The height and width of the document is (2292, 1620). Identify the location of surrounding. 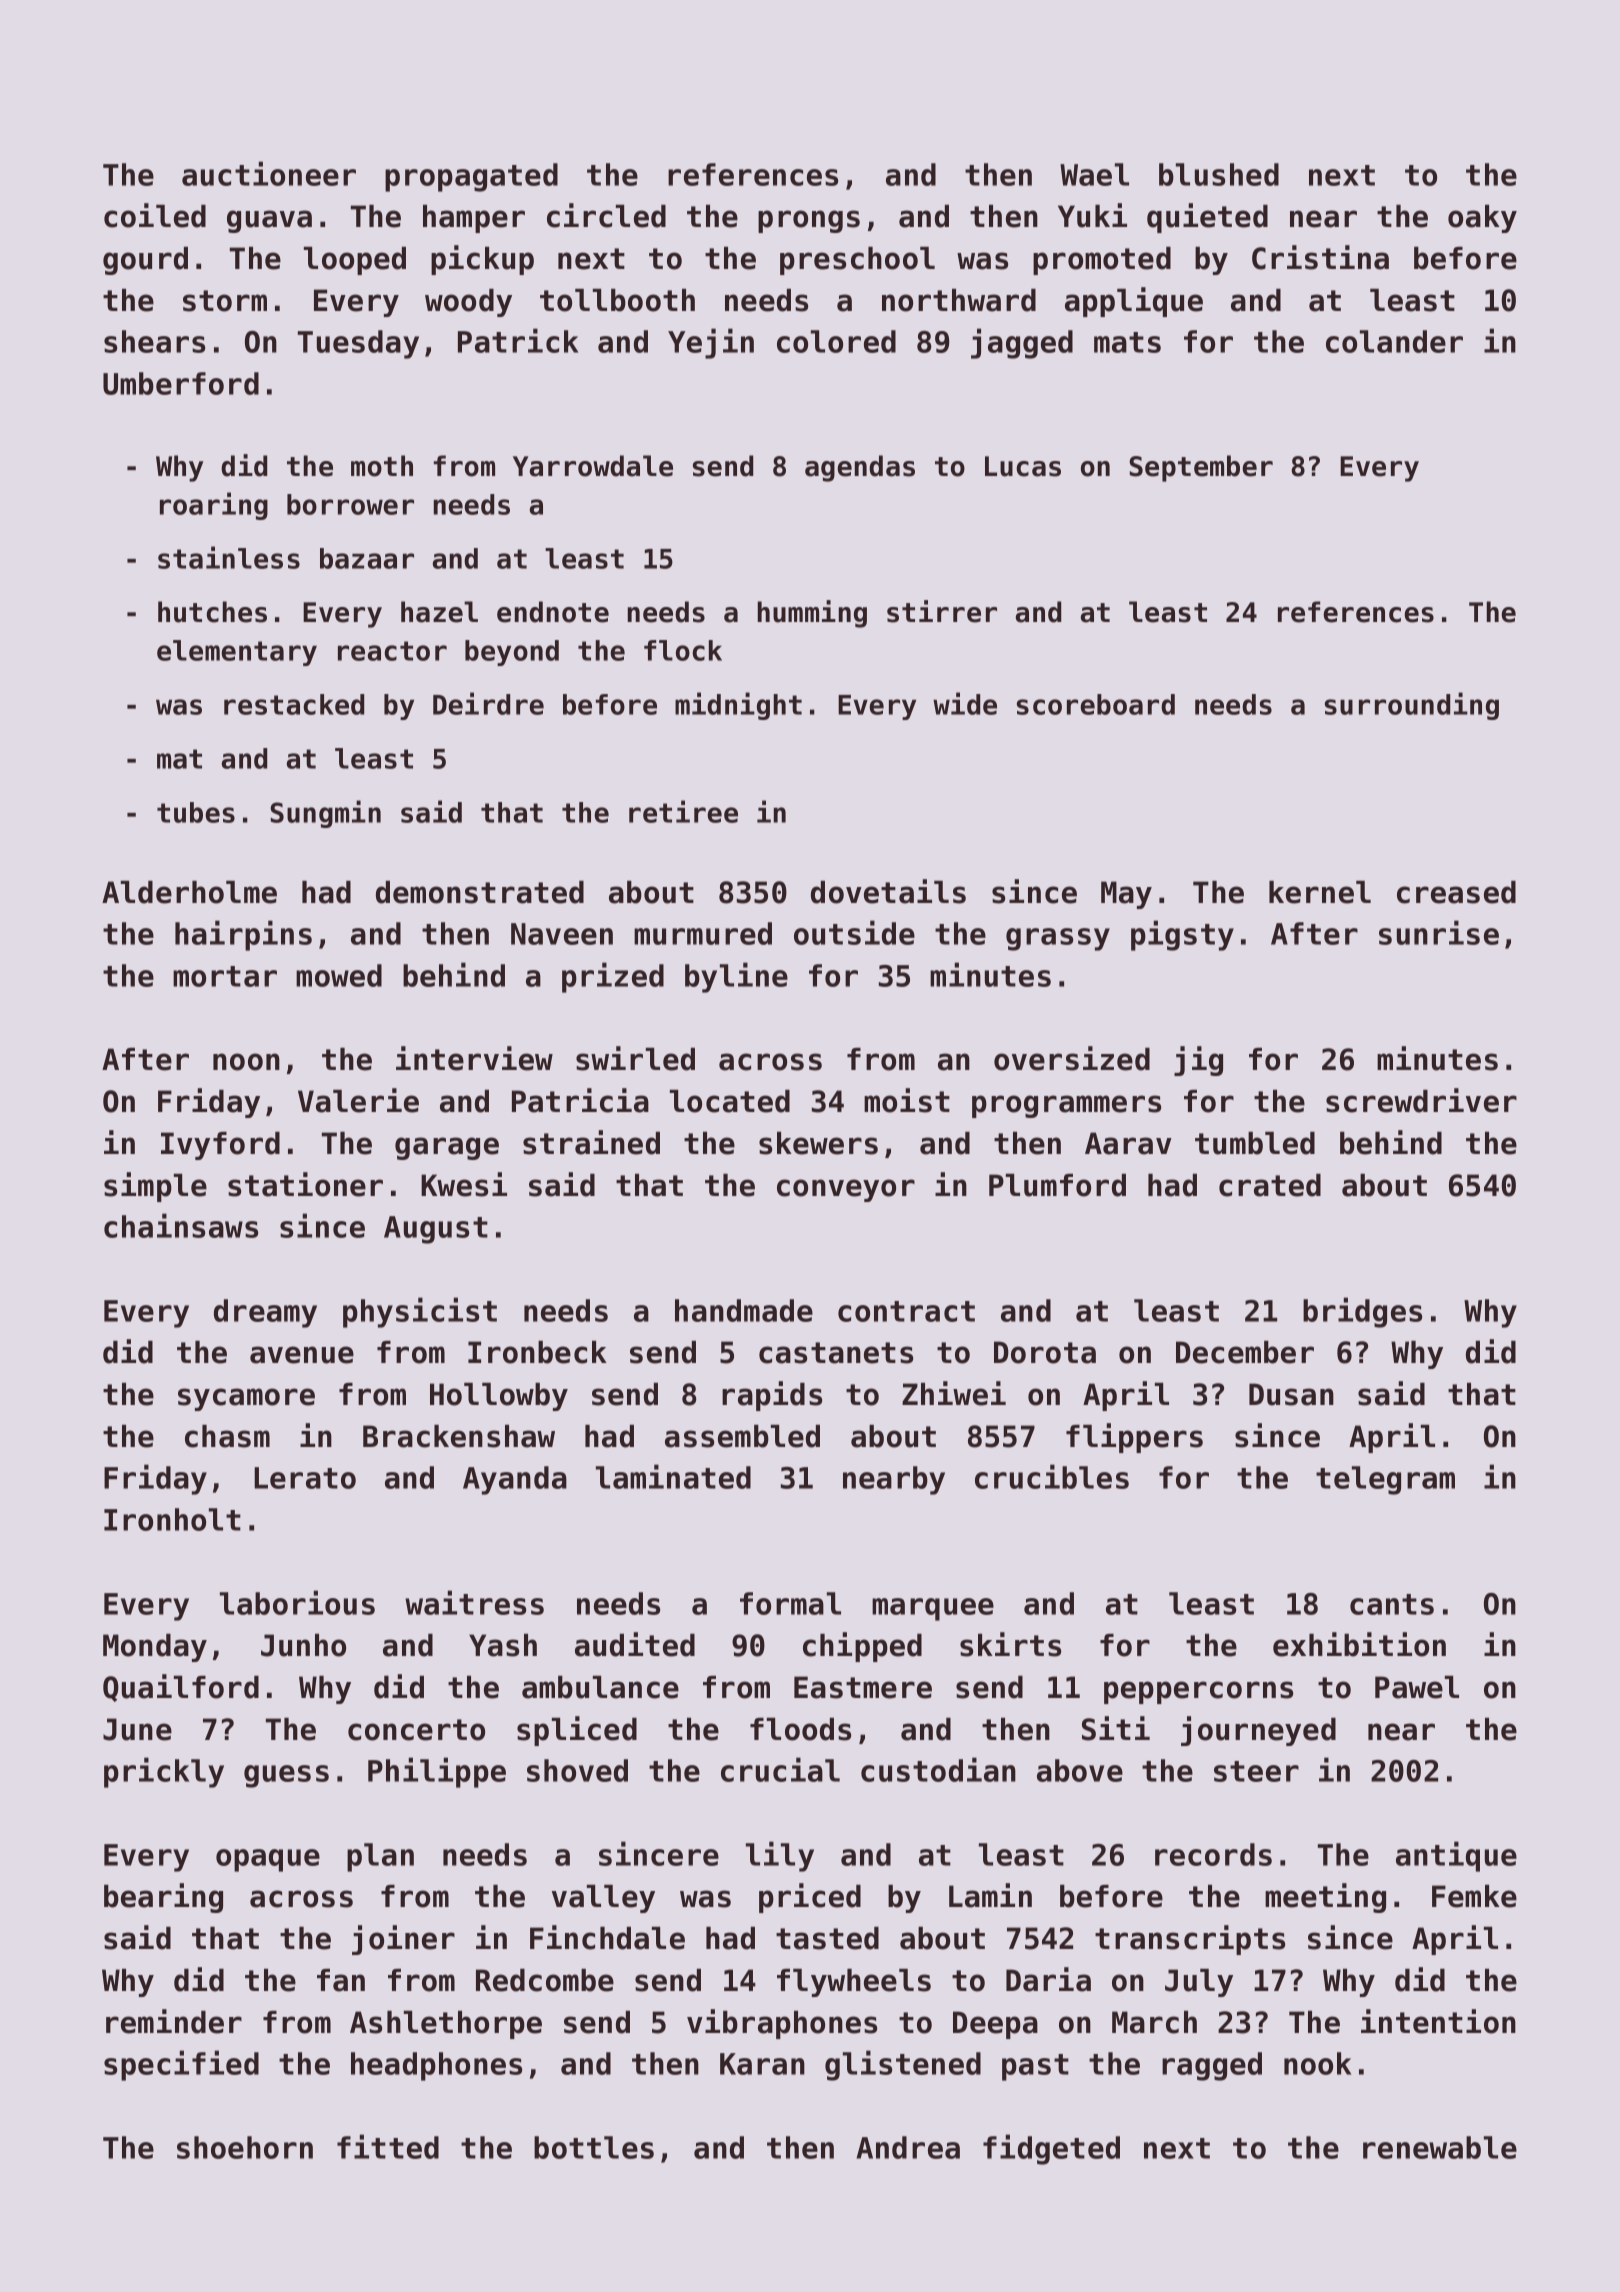
(1412, 706).
